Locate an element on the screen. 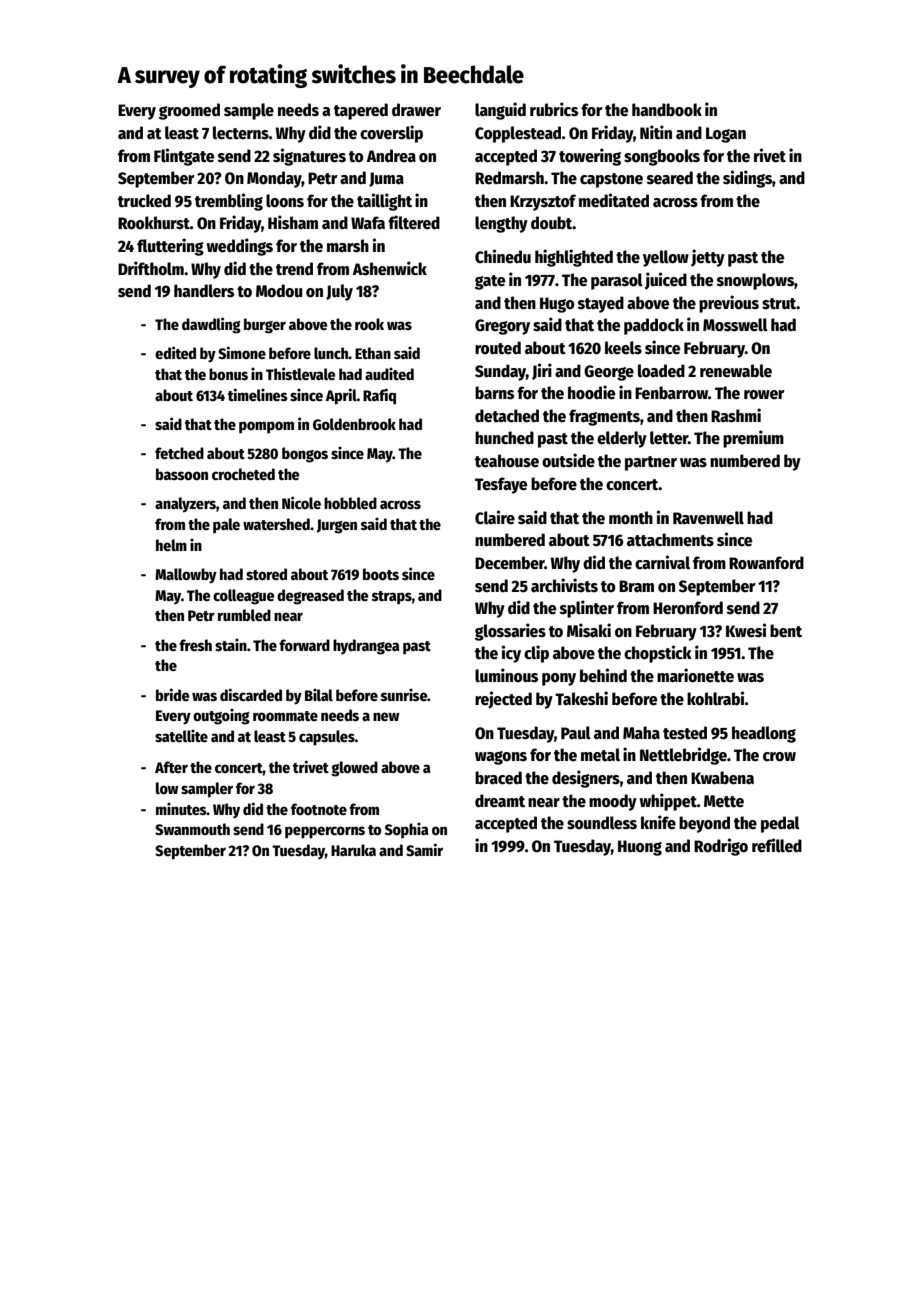  Haruka is located at coordinates (353, 850).
